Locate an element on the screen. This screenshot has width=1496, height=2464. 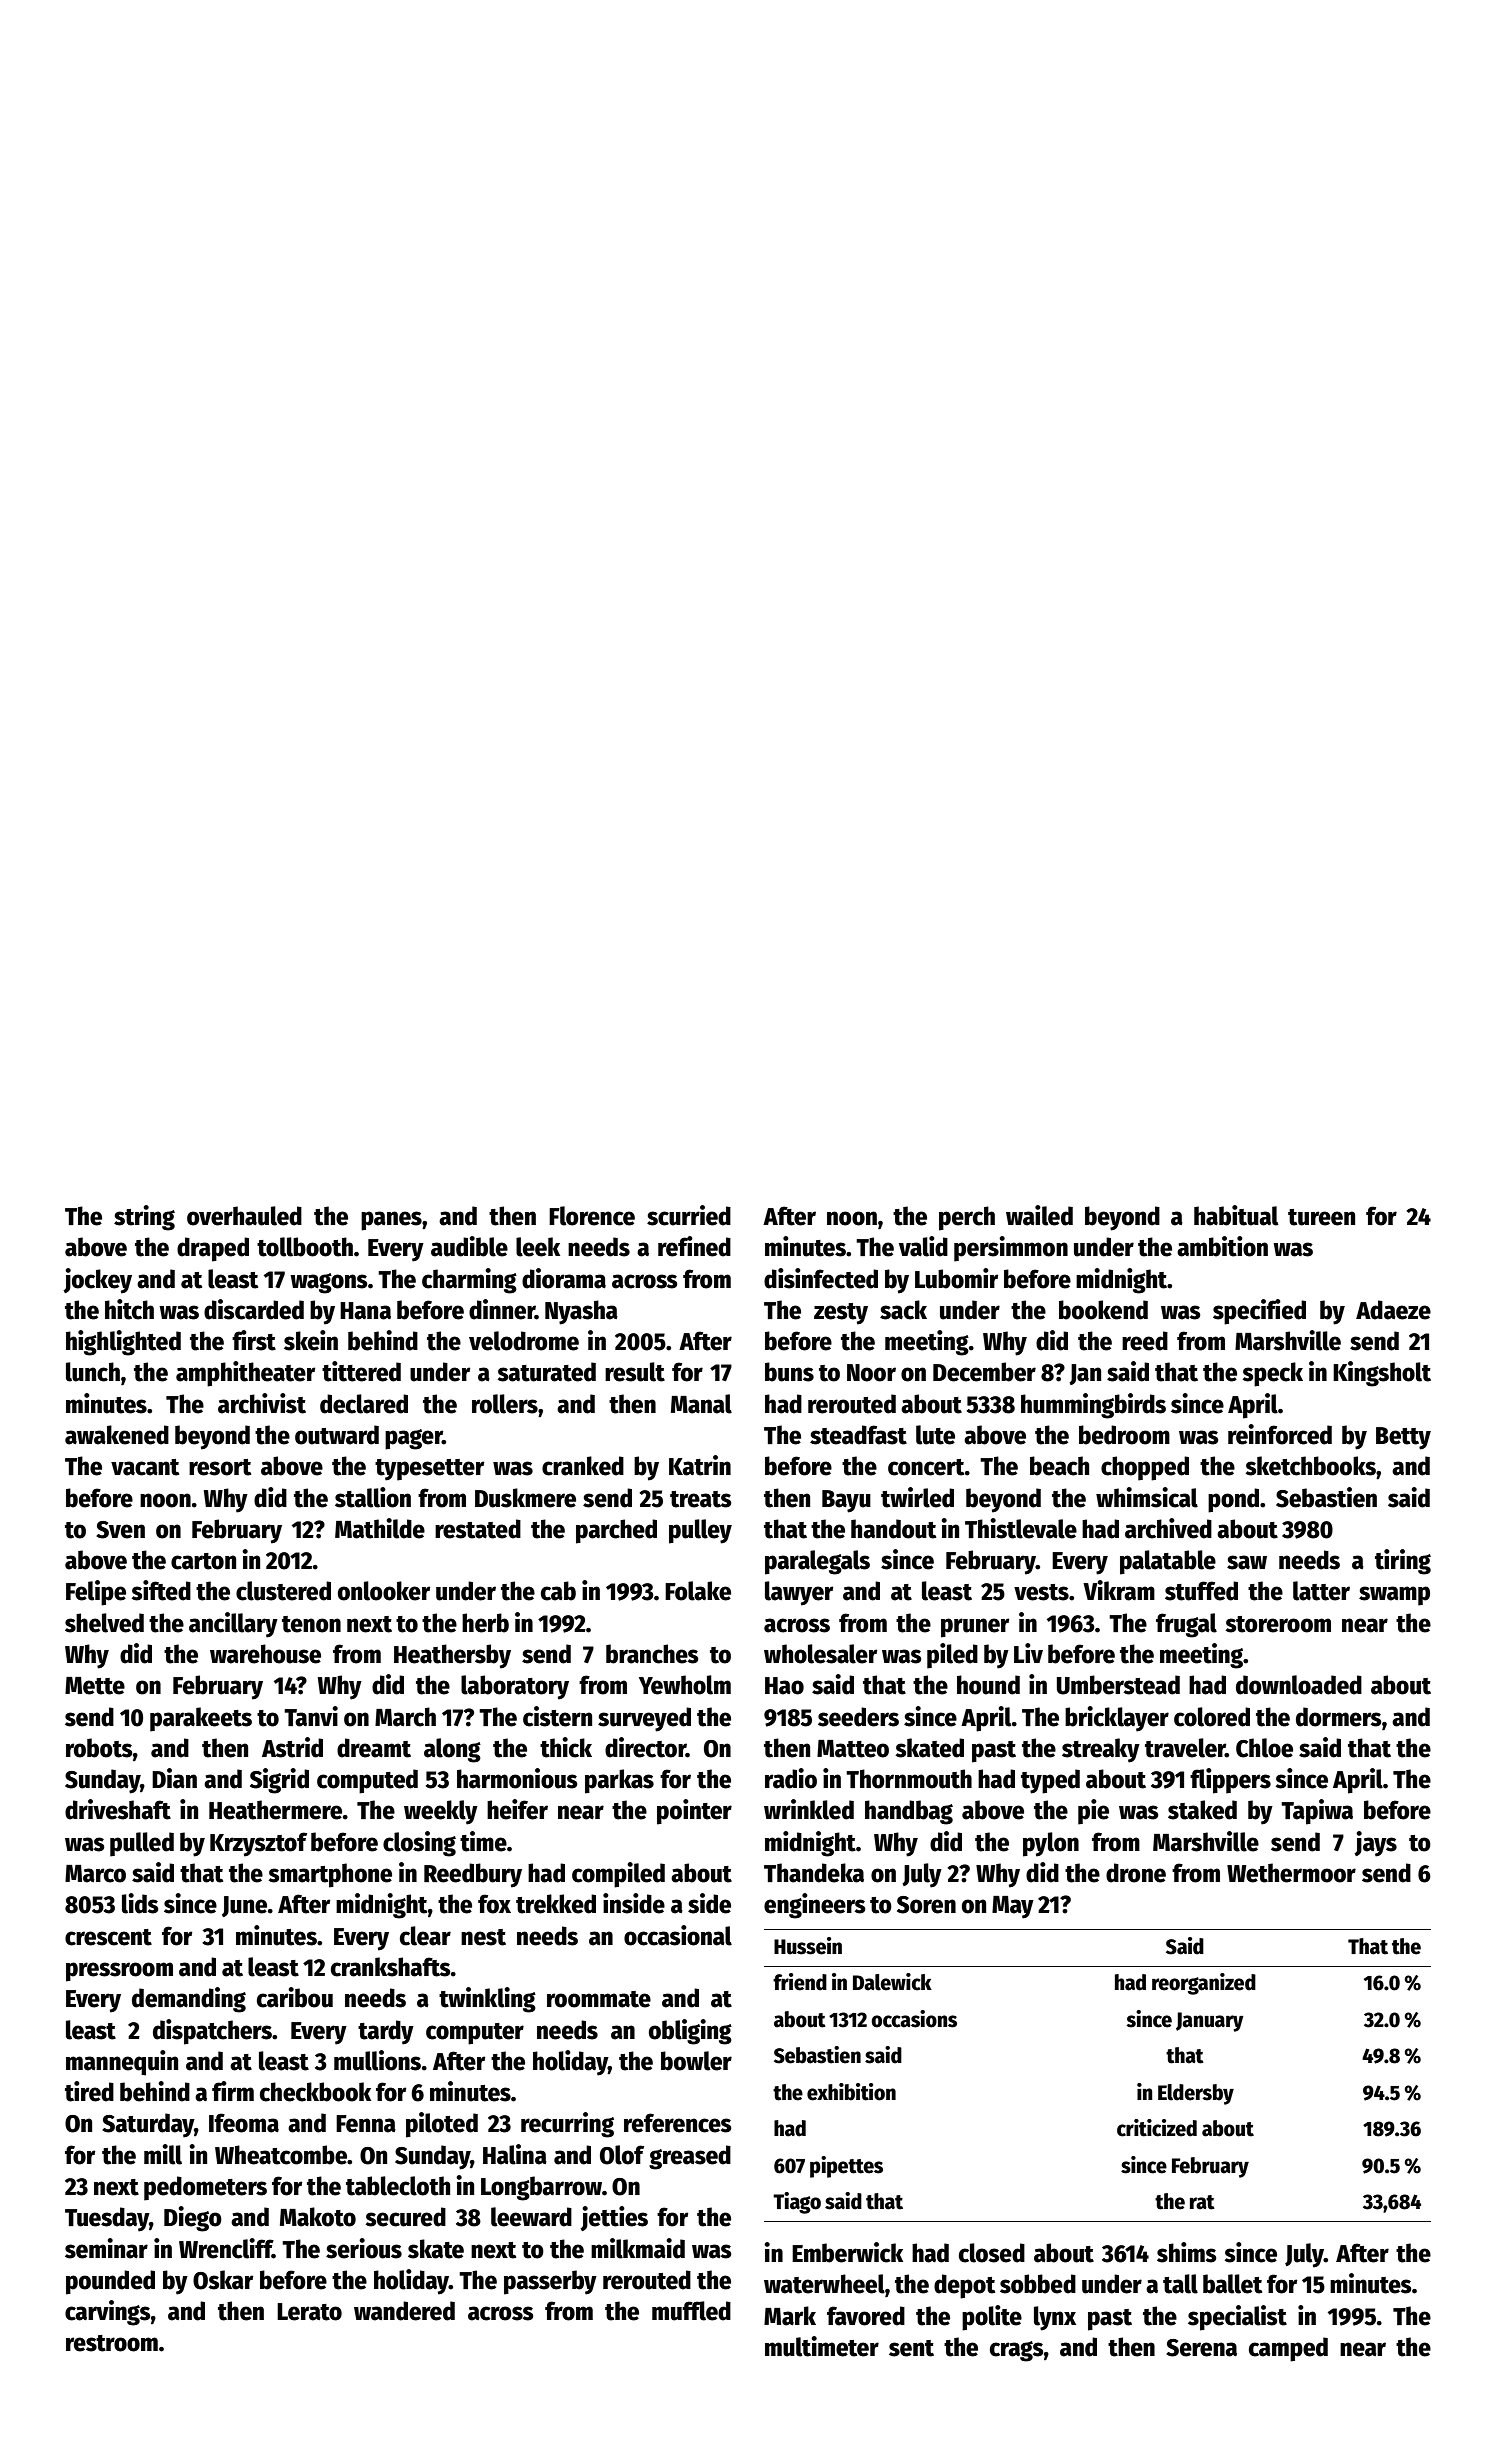
clustered is located at coordinates (283, 1591).
